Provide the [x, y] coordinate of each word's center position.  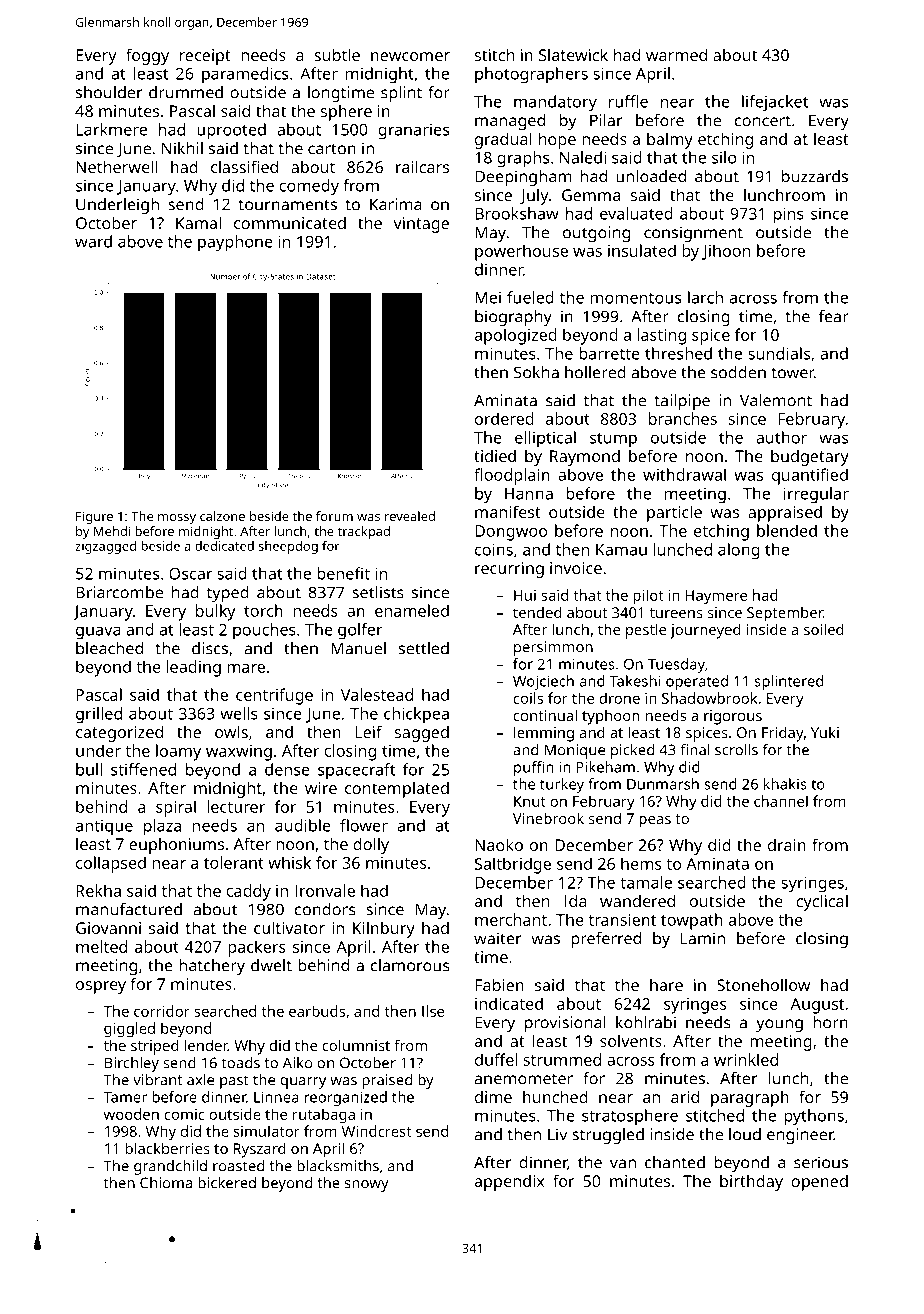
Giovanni [108, 928]
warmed [676, 54]
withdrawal [684, 474]
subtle [337, 54]
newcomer [410, 56]
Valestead [377, 694]
